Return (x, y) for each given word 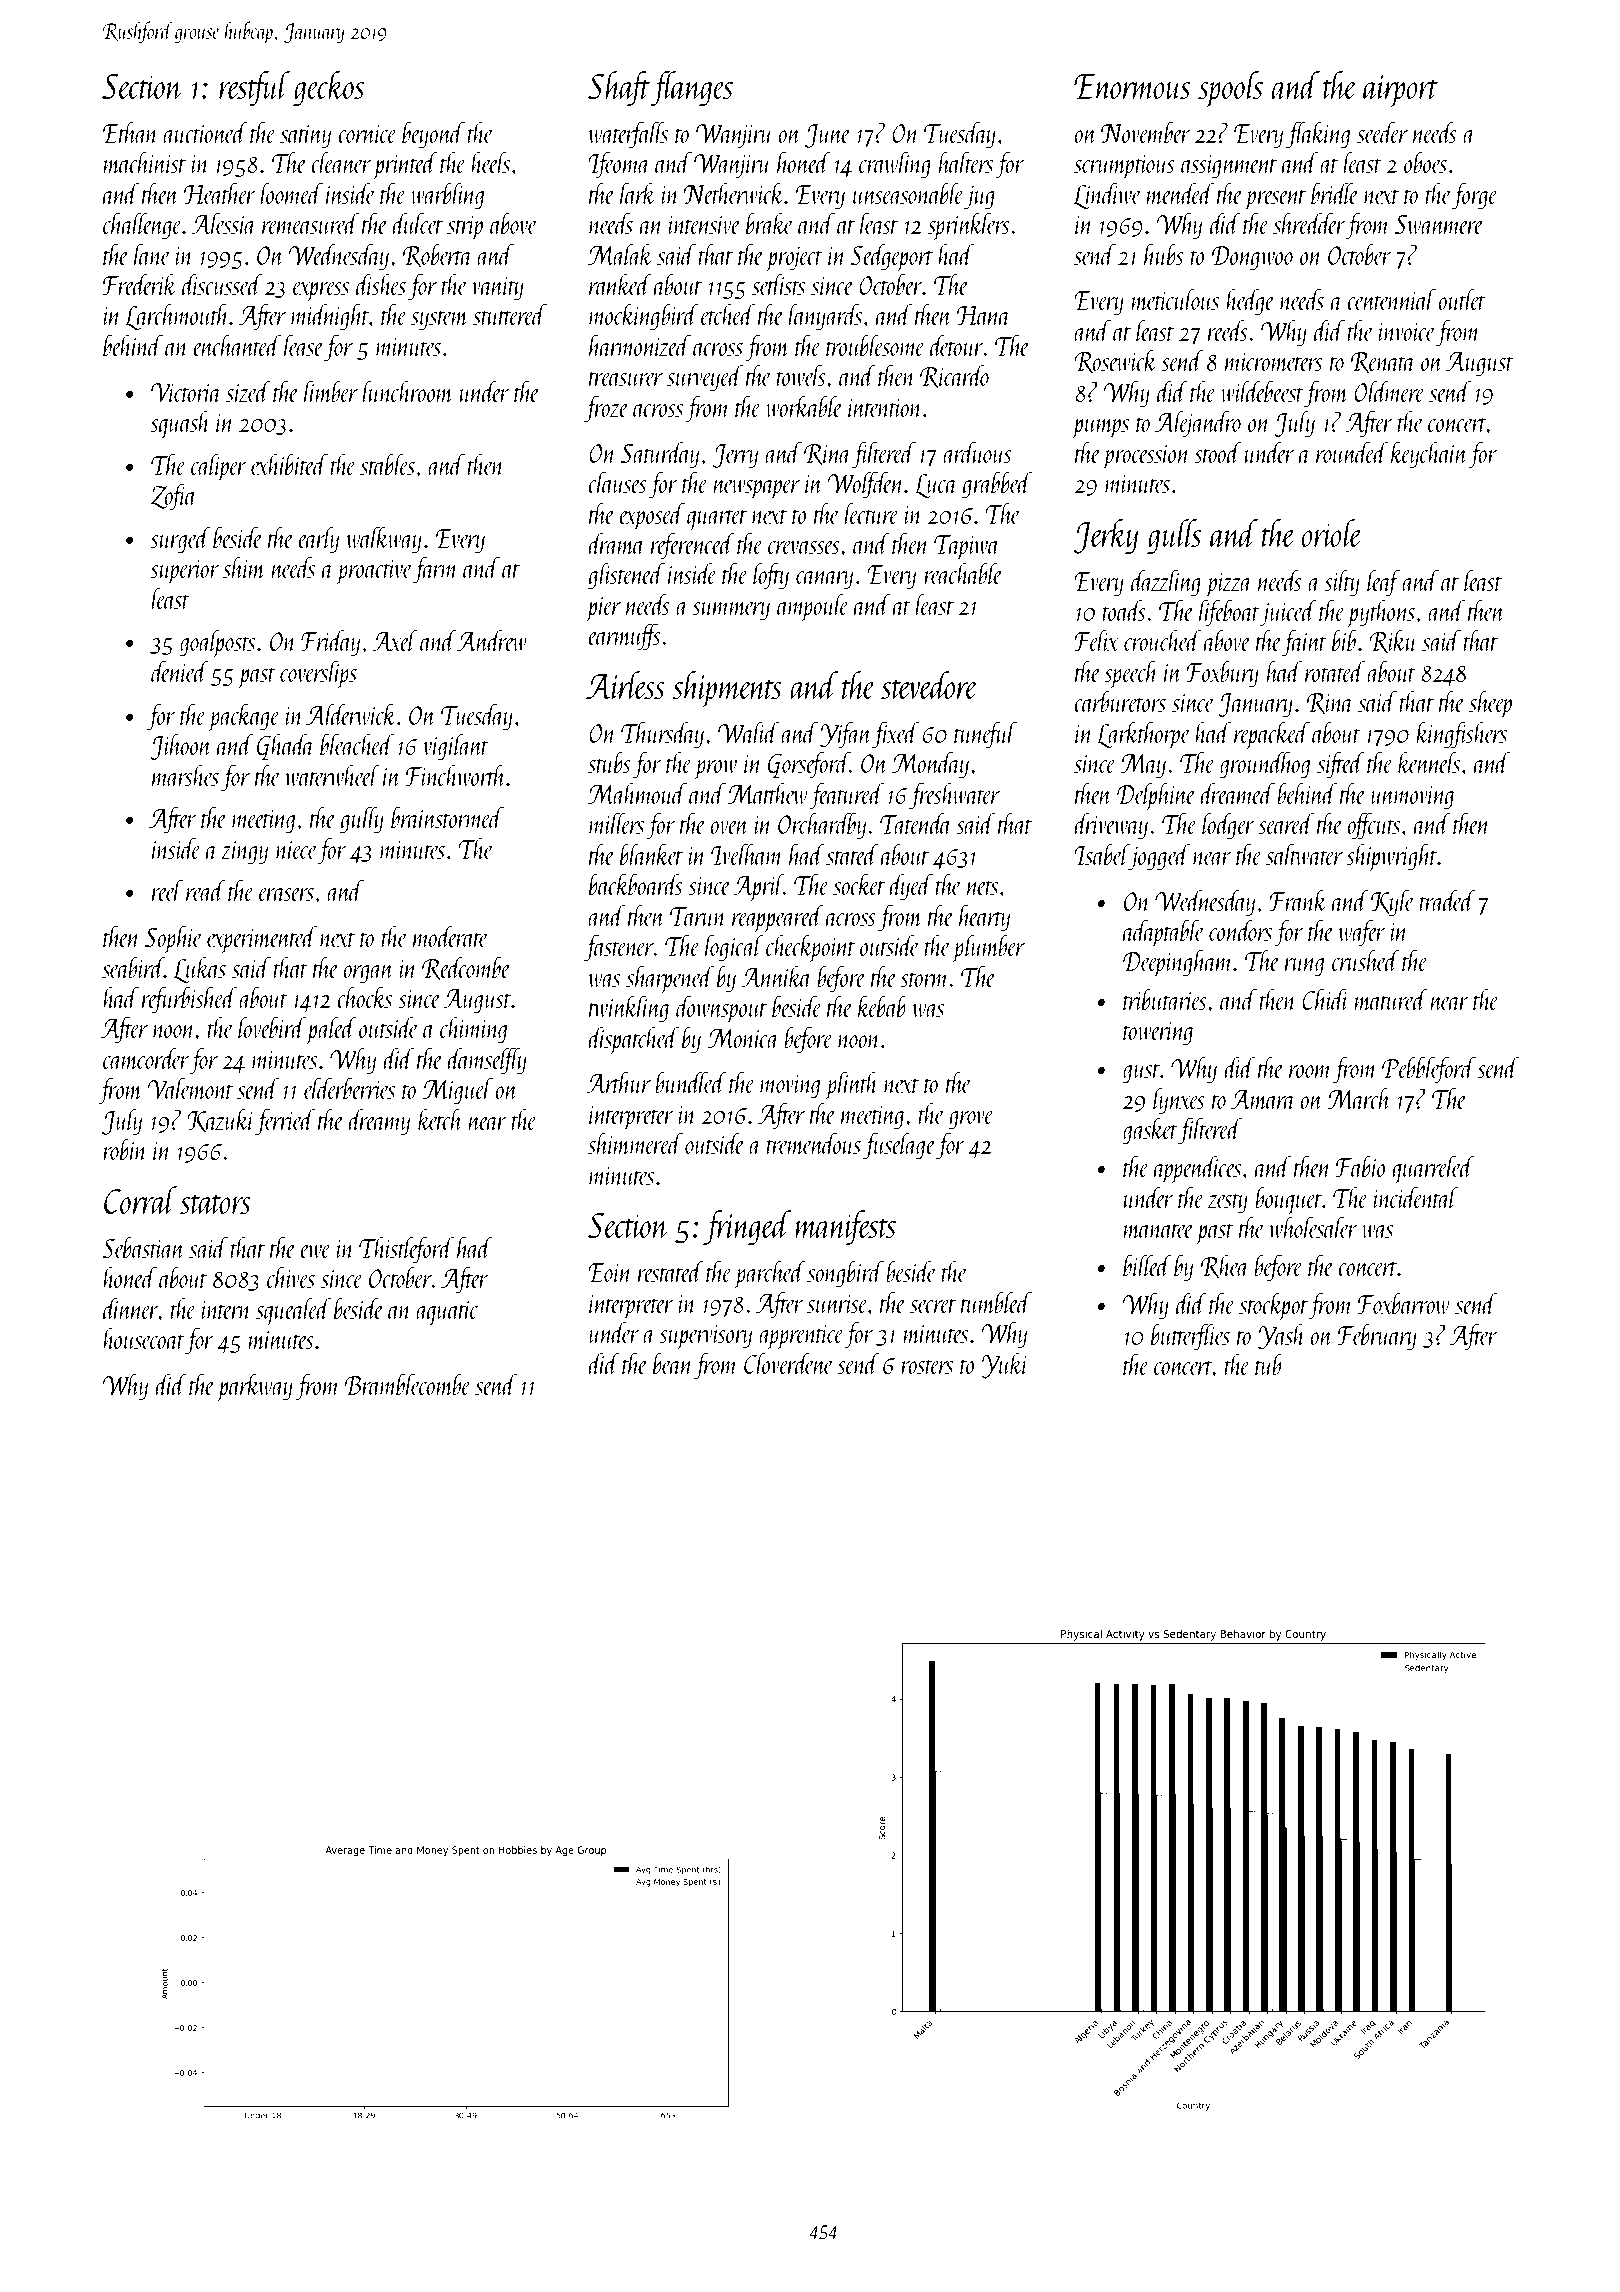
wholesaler (1313, 1227)
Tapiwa (967, 547)
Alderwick (351, 714)
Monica (744, 1038)
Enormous (1132, 87)
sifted (1341, 765)
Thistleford (406, 1250)
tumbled (996, 1302)
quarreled (1433, 1169)
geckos (328, 88)
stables (387, 464)
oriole (1331, 533)
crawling (895, 165)
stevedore (929, 685)
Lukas (200, 969)
